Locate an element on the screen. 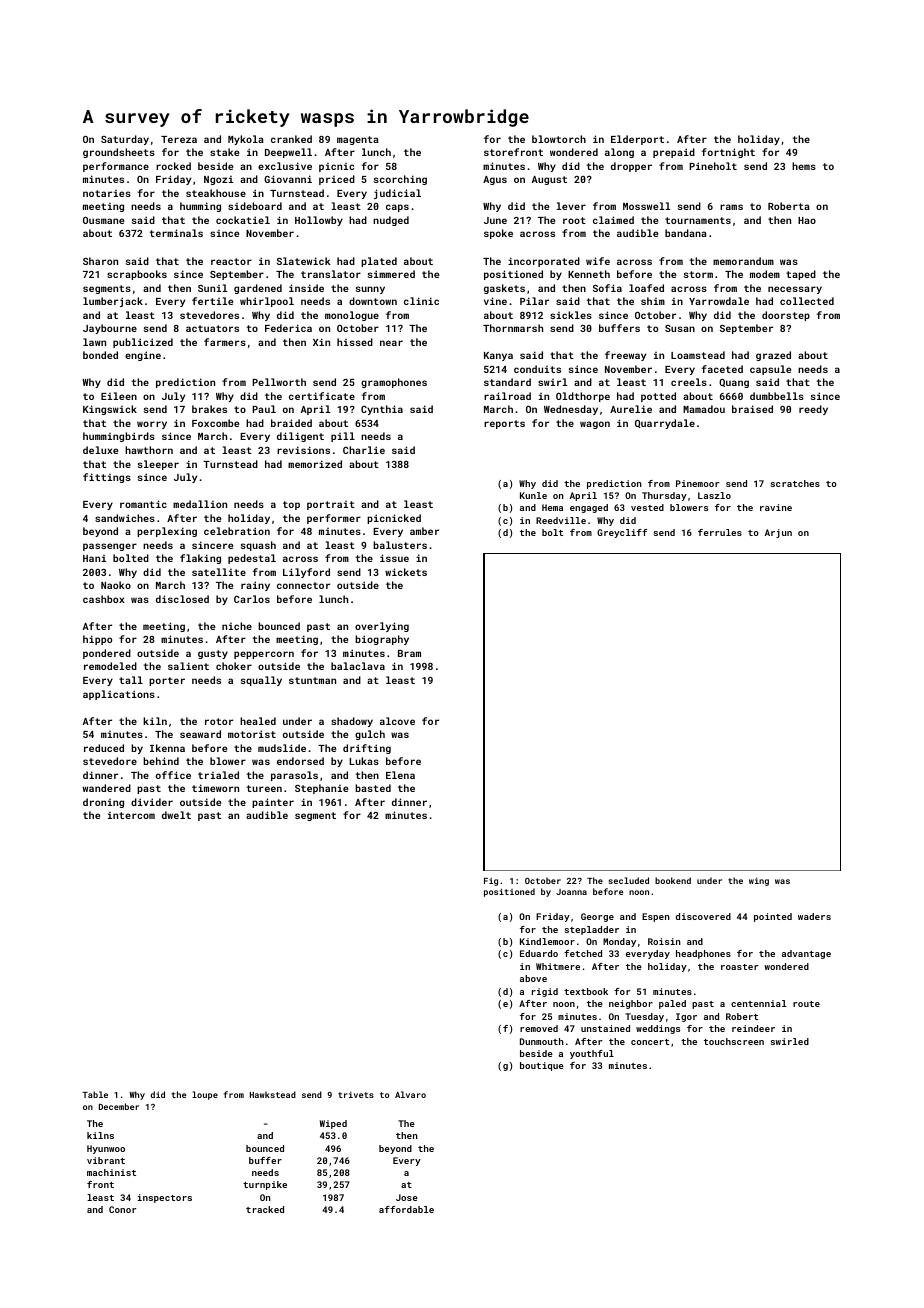 This screenshot has width=924, height=1308. peppercorn is located at coordinates (264, 655).
